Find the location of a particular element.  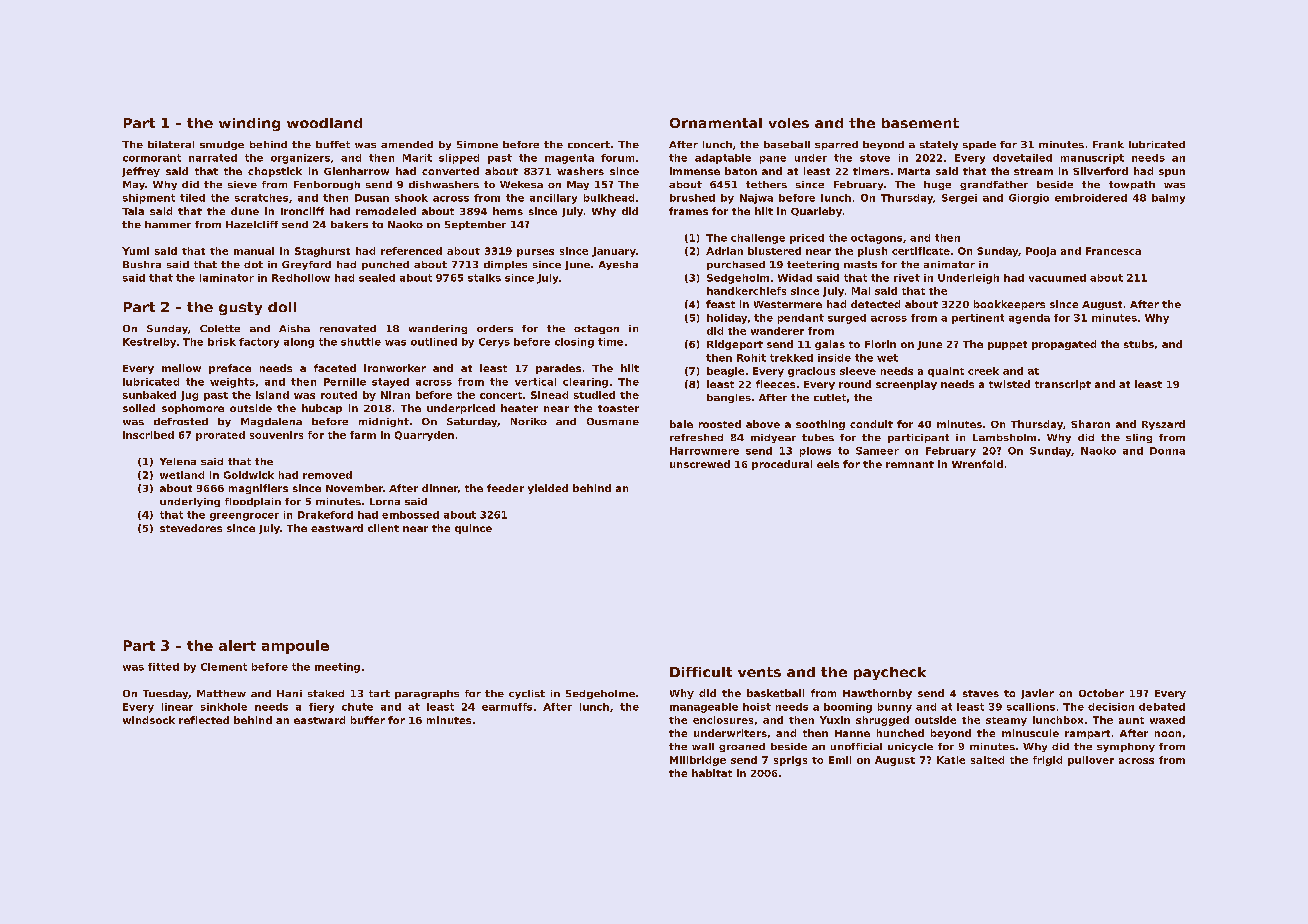

unscrewed is located at coordinates (700, 464).
